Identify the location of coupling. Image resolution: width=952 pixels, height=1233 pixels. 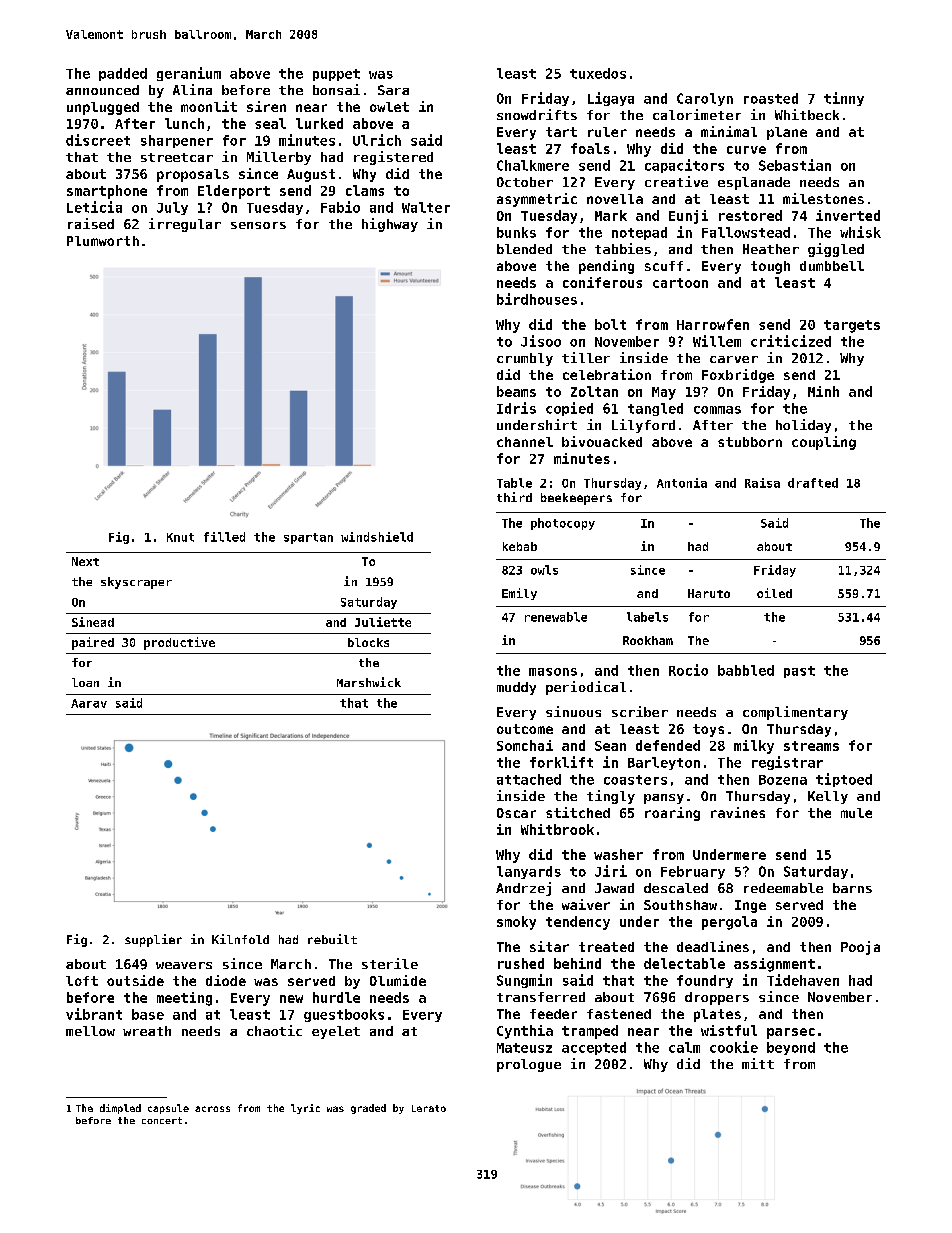
(824, 443).
